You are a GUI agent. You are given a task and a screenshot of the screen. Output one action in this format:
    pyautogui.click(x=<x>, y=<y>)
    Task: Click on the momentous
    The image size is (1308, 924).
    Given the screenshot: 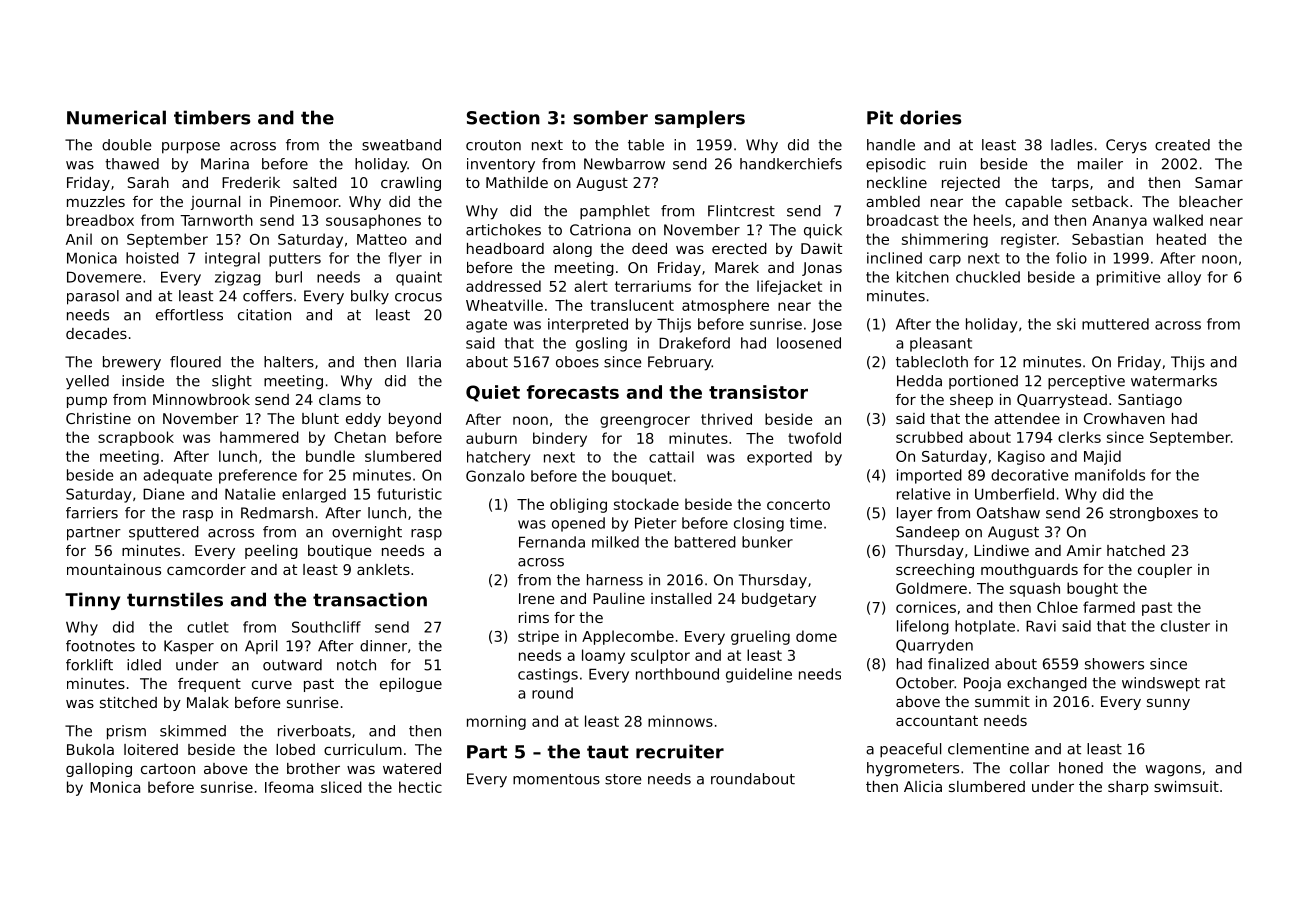 What is the action you would take?
    pyautogui.click(x=556, y=779)
